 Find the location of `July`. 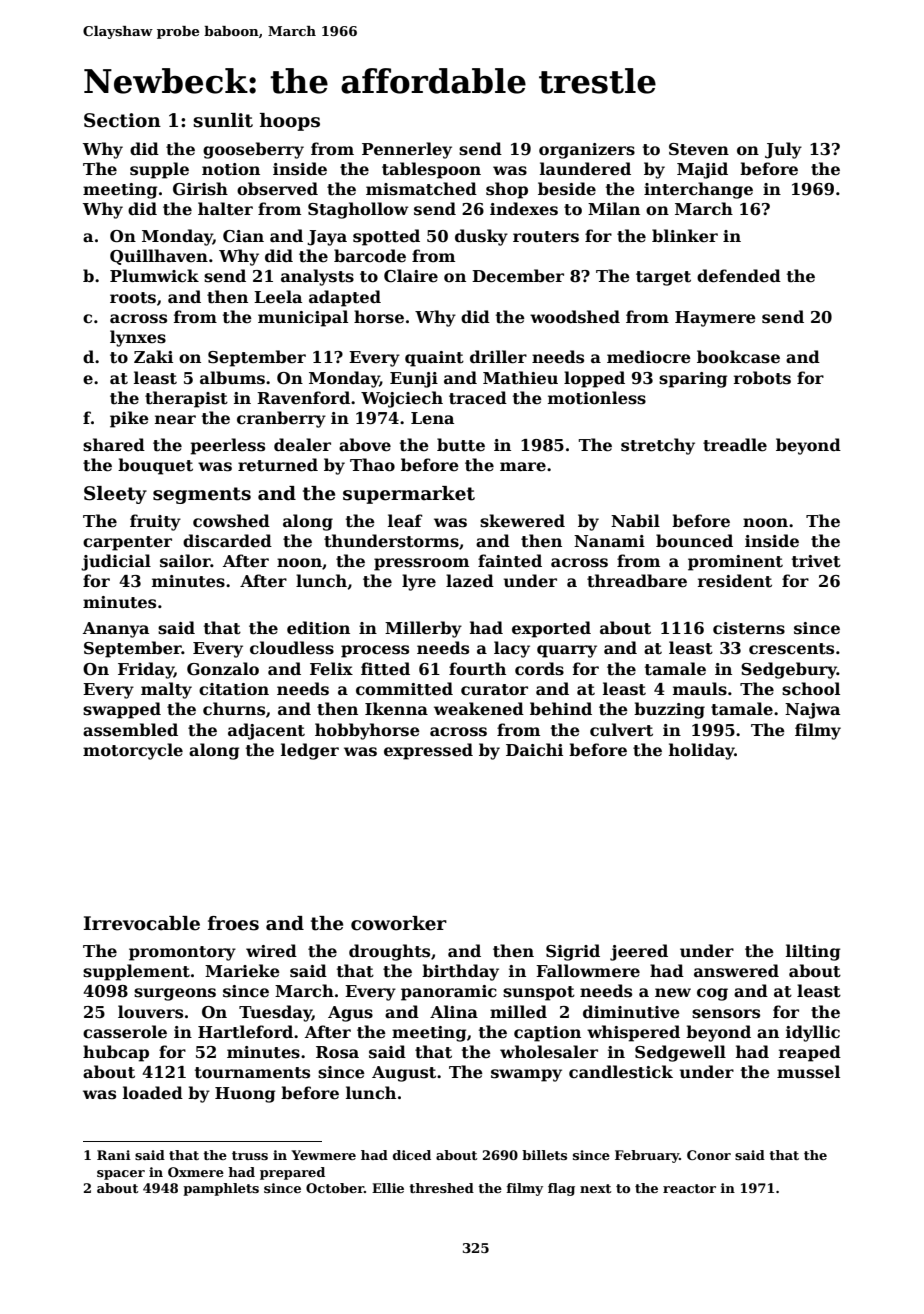

July is located at coordinates (783, 150).
